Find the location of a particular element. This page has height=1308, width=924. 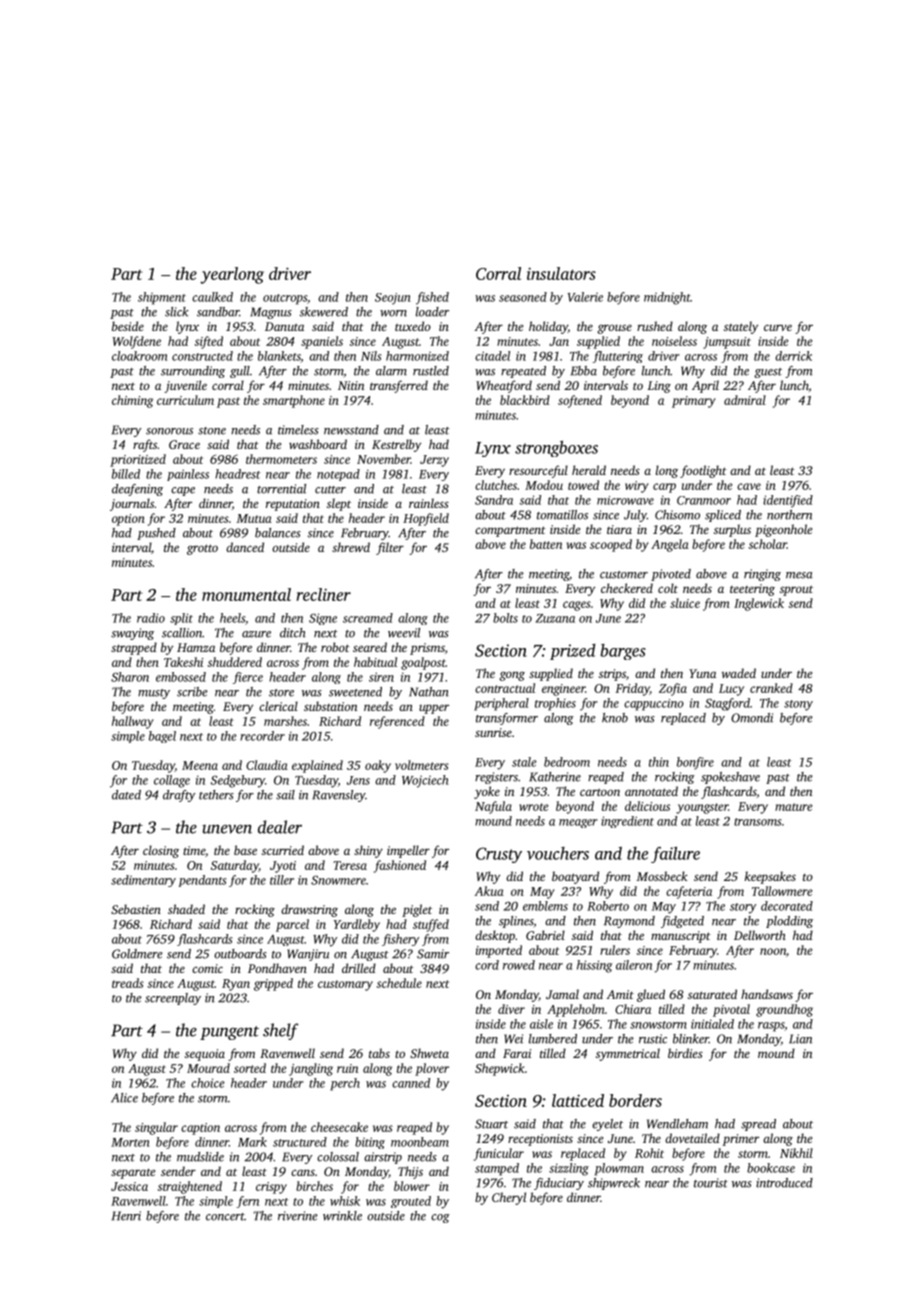

comic is located at coordinates (207, 968).
